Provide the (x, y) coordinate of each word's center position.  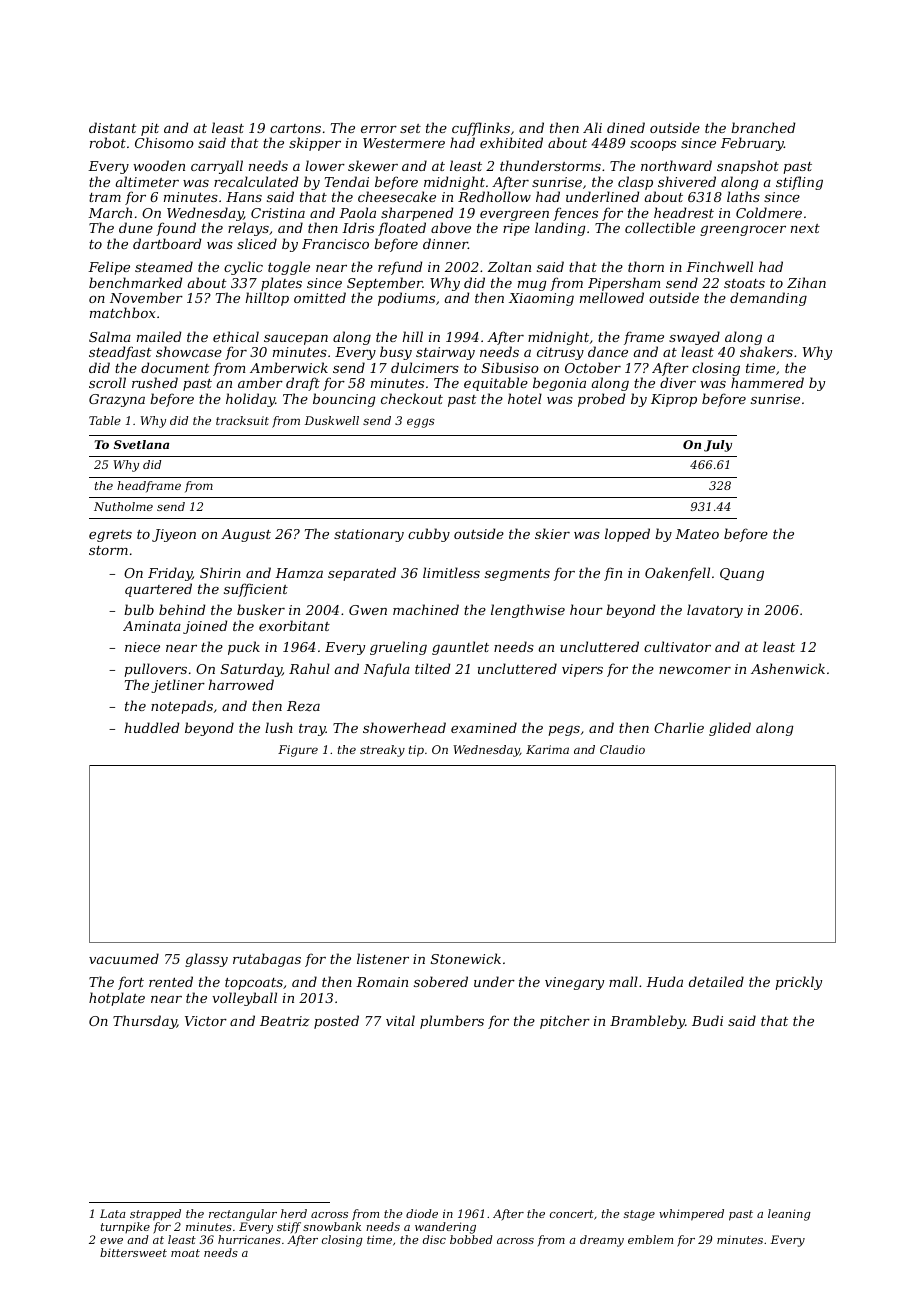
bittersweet (133, 1252)
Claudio (622, 749)
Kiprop (674, 400)
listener (383, 958)
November (146, 297)
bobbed (471, 1239)
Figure (298, 751)
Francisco (335, 244)
